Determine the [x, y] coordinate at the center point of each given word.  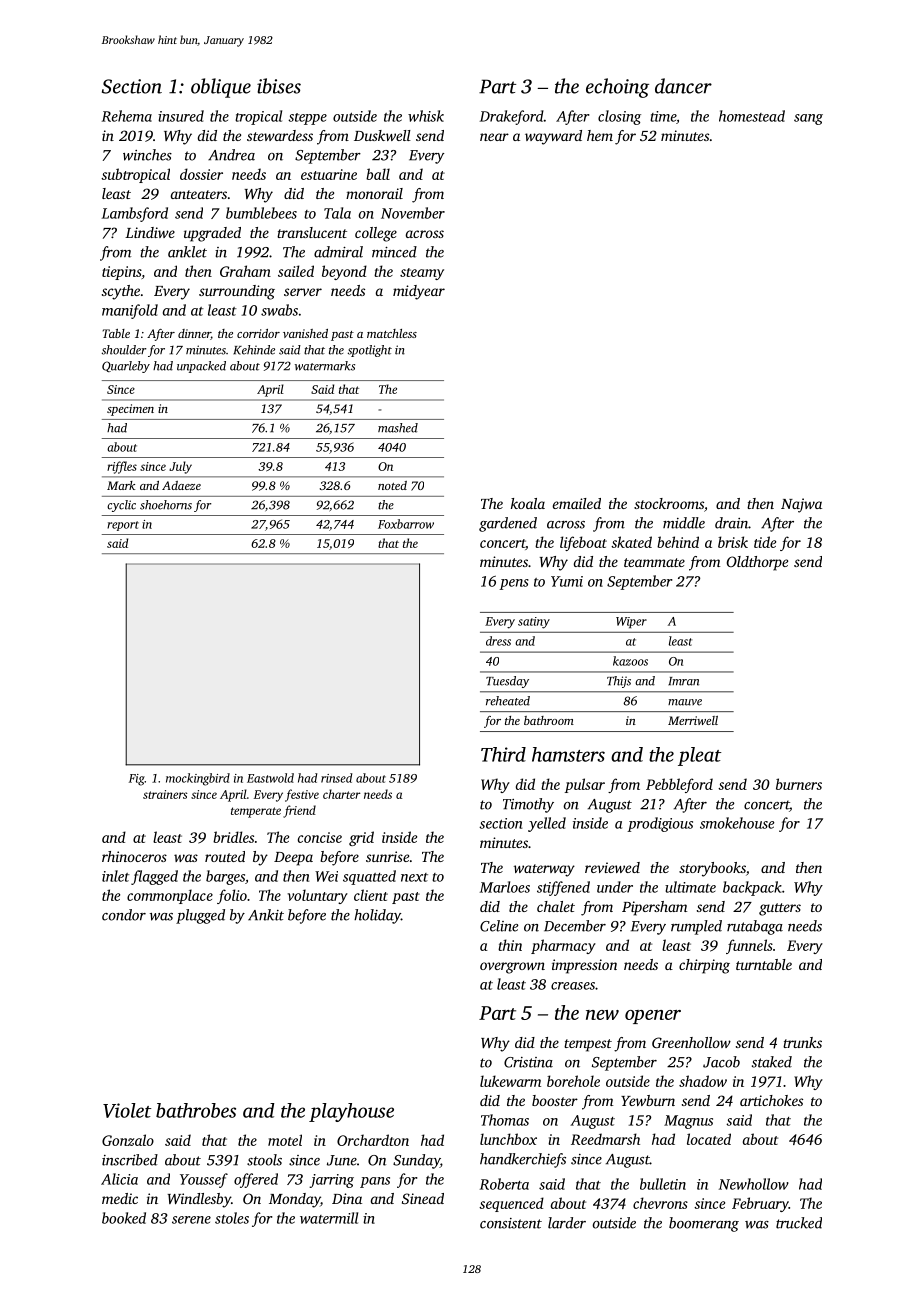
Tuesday [507, 682]
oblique [221, 88]
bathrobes [196, 1110]
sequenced [511, 1204]
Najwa [801, 505]
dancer [683, 86]
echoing [617, 88]
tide [765, 542]
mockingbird [198, 779]
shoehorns [166, 505]
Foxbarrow [406, 524]
